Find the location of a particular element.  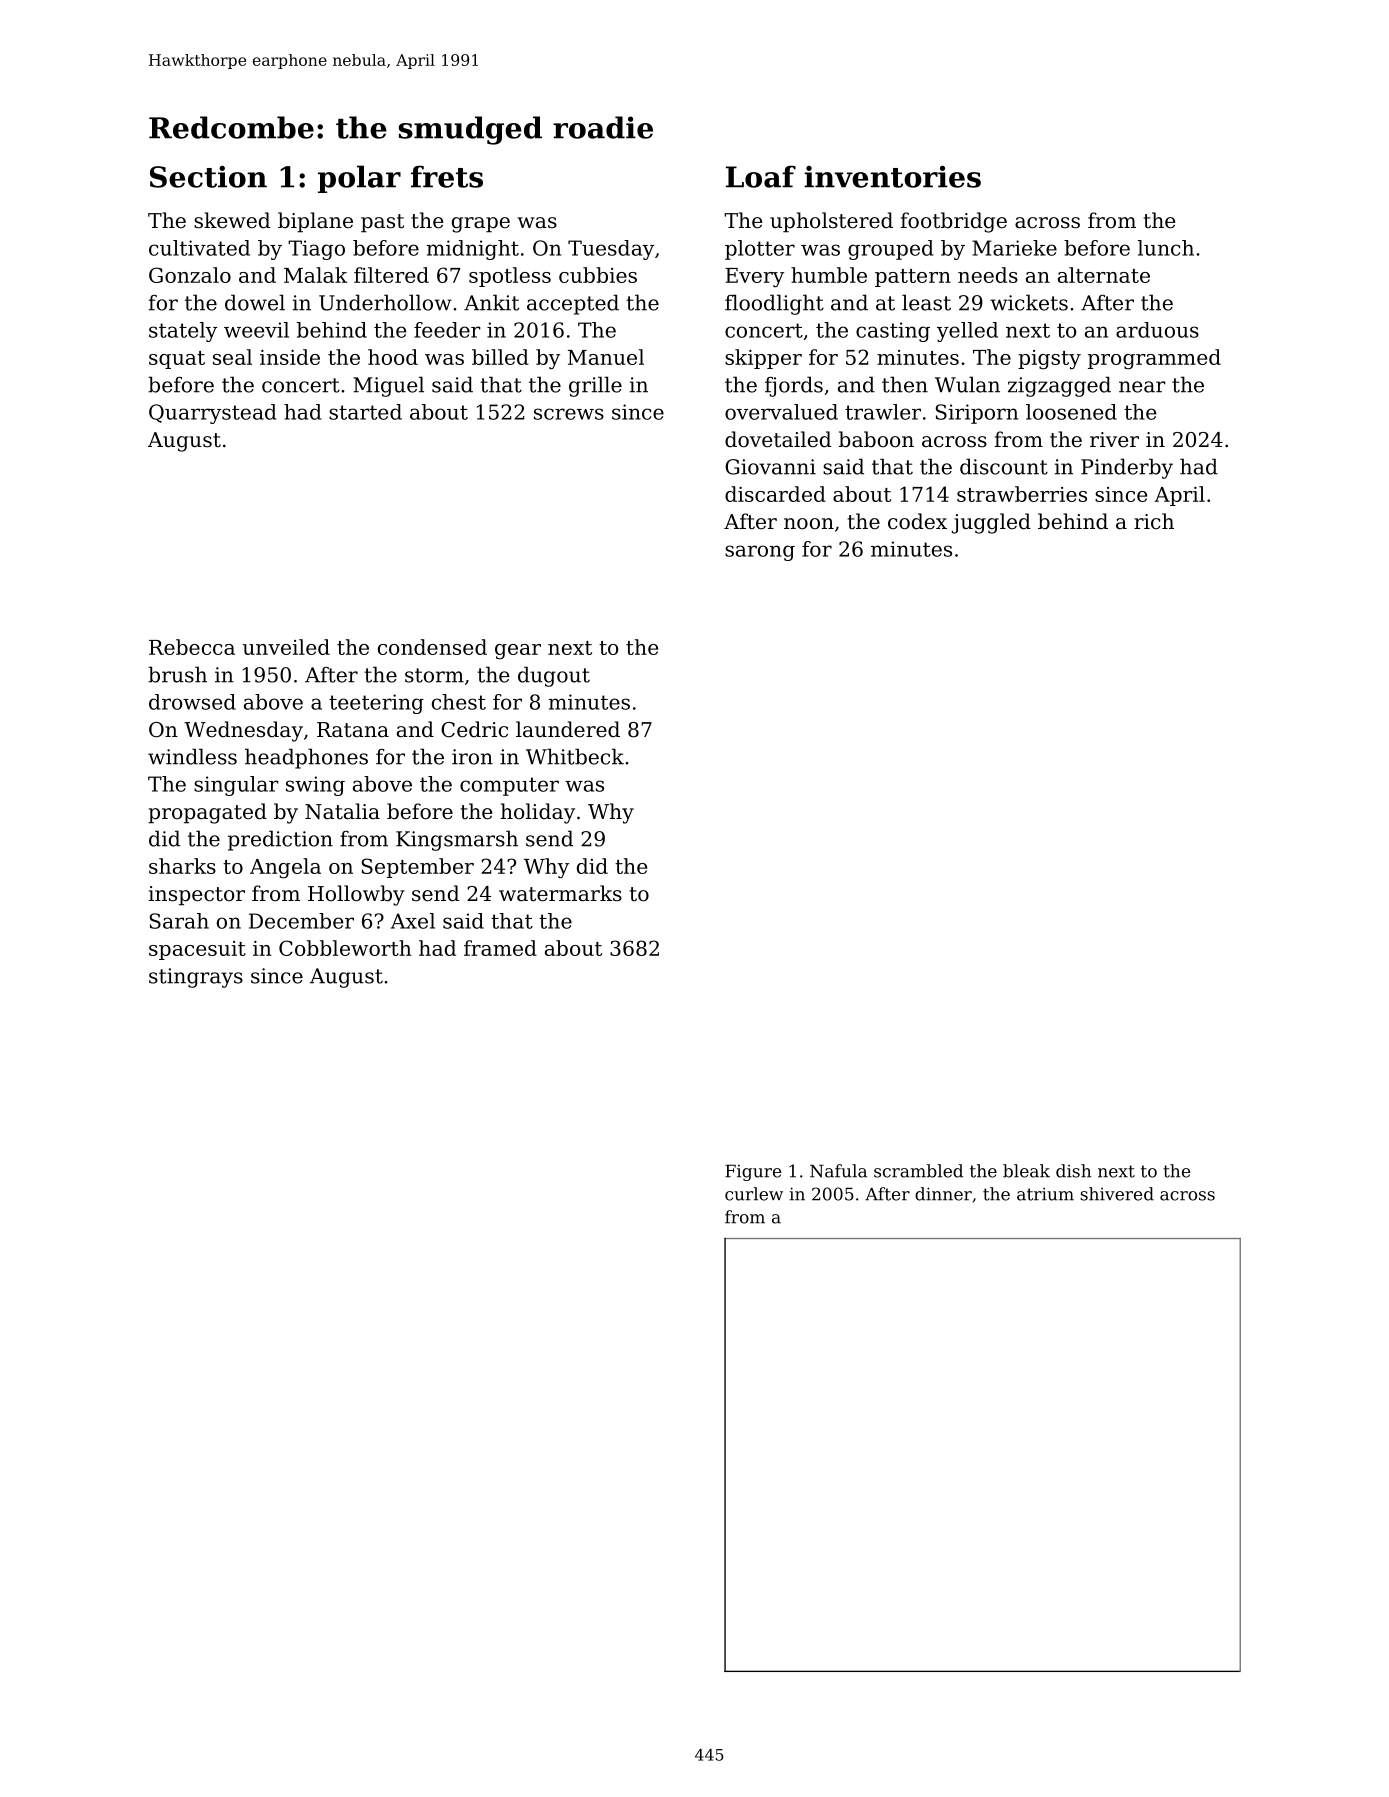

casting is located at coordinates (893, 332).
